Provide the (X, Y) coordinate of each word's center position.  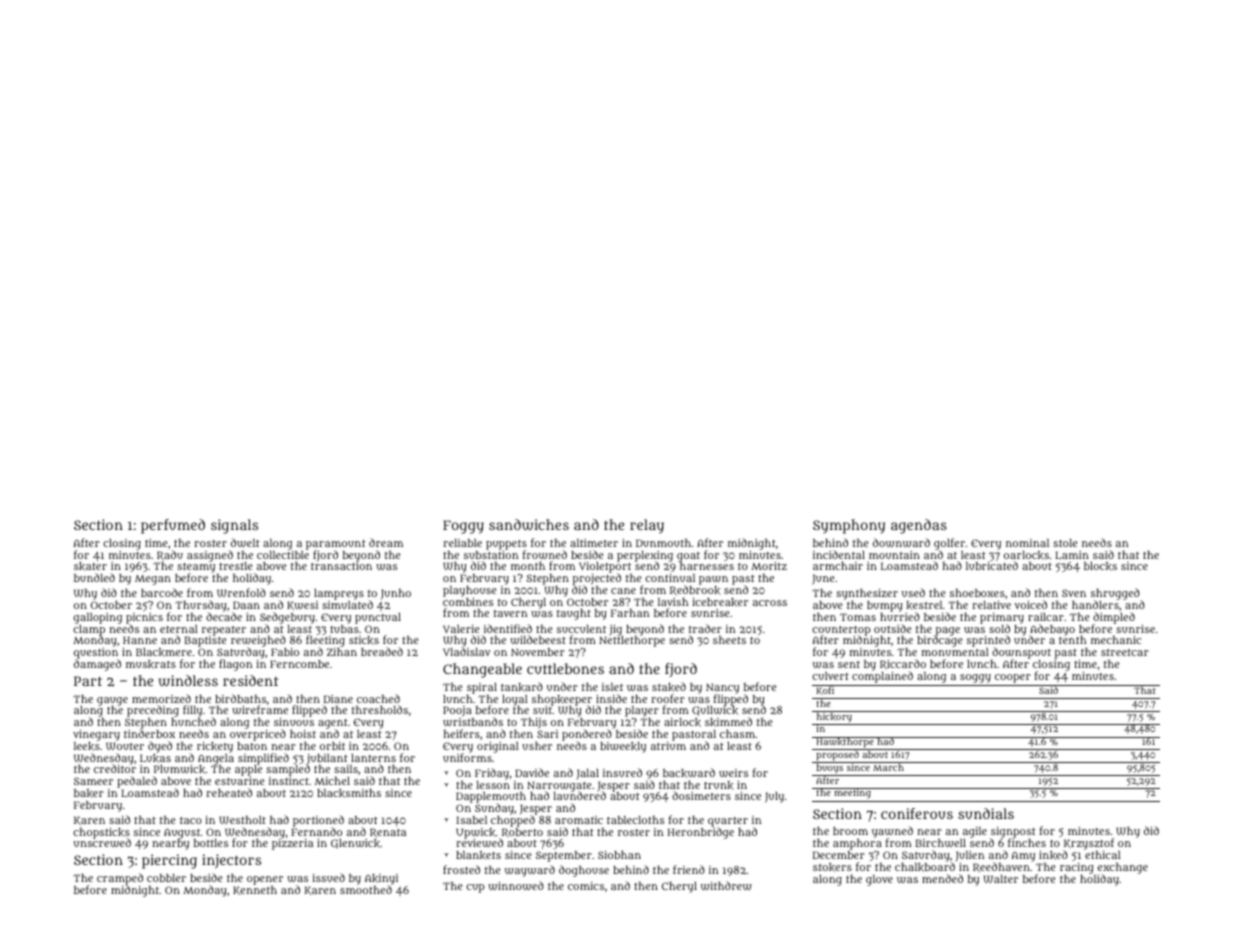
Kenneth (255, 890)
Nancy (722, 688)
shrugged (1116, 594)
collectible (283, 555)
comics (586, 886)
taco (191, 820)
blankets (478, 855)
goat (688, 557)
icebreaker (720, 602)
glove (879, 880)
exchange (1123, 868)
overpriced (258, 735)
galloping (98, 618)
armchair (838, 566)
